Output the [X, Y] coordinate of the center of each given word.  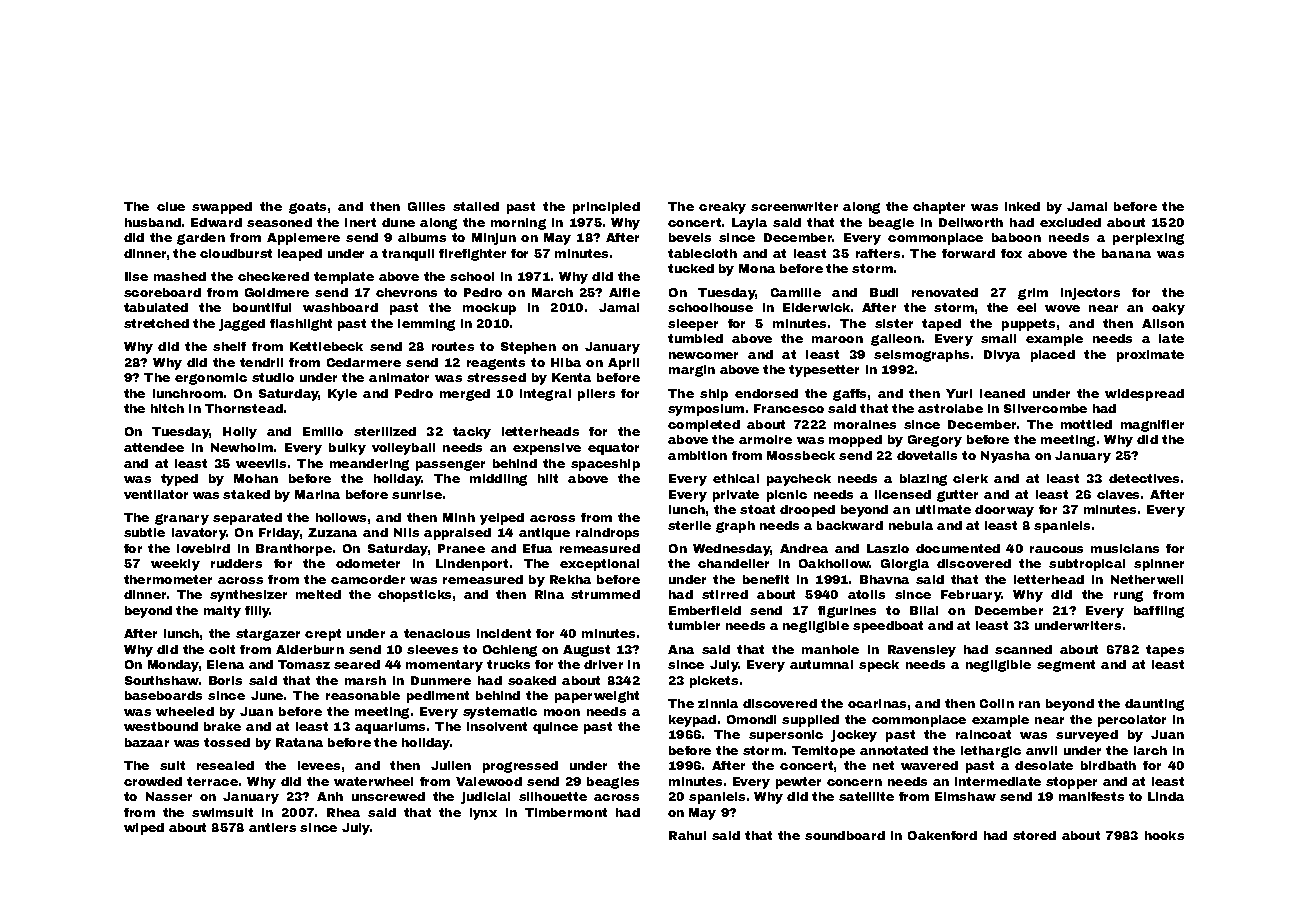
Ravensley [922, 651]
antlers [272, 827]
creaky [722, 208]
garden [201, 239]
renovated [945, 292]
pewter [798, 783]
